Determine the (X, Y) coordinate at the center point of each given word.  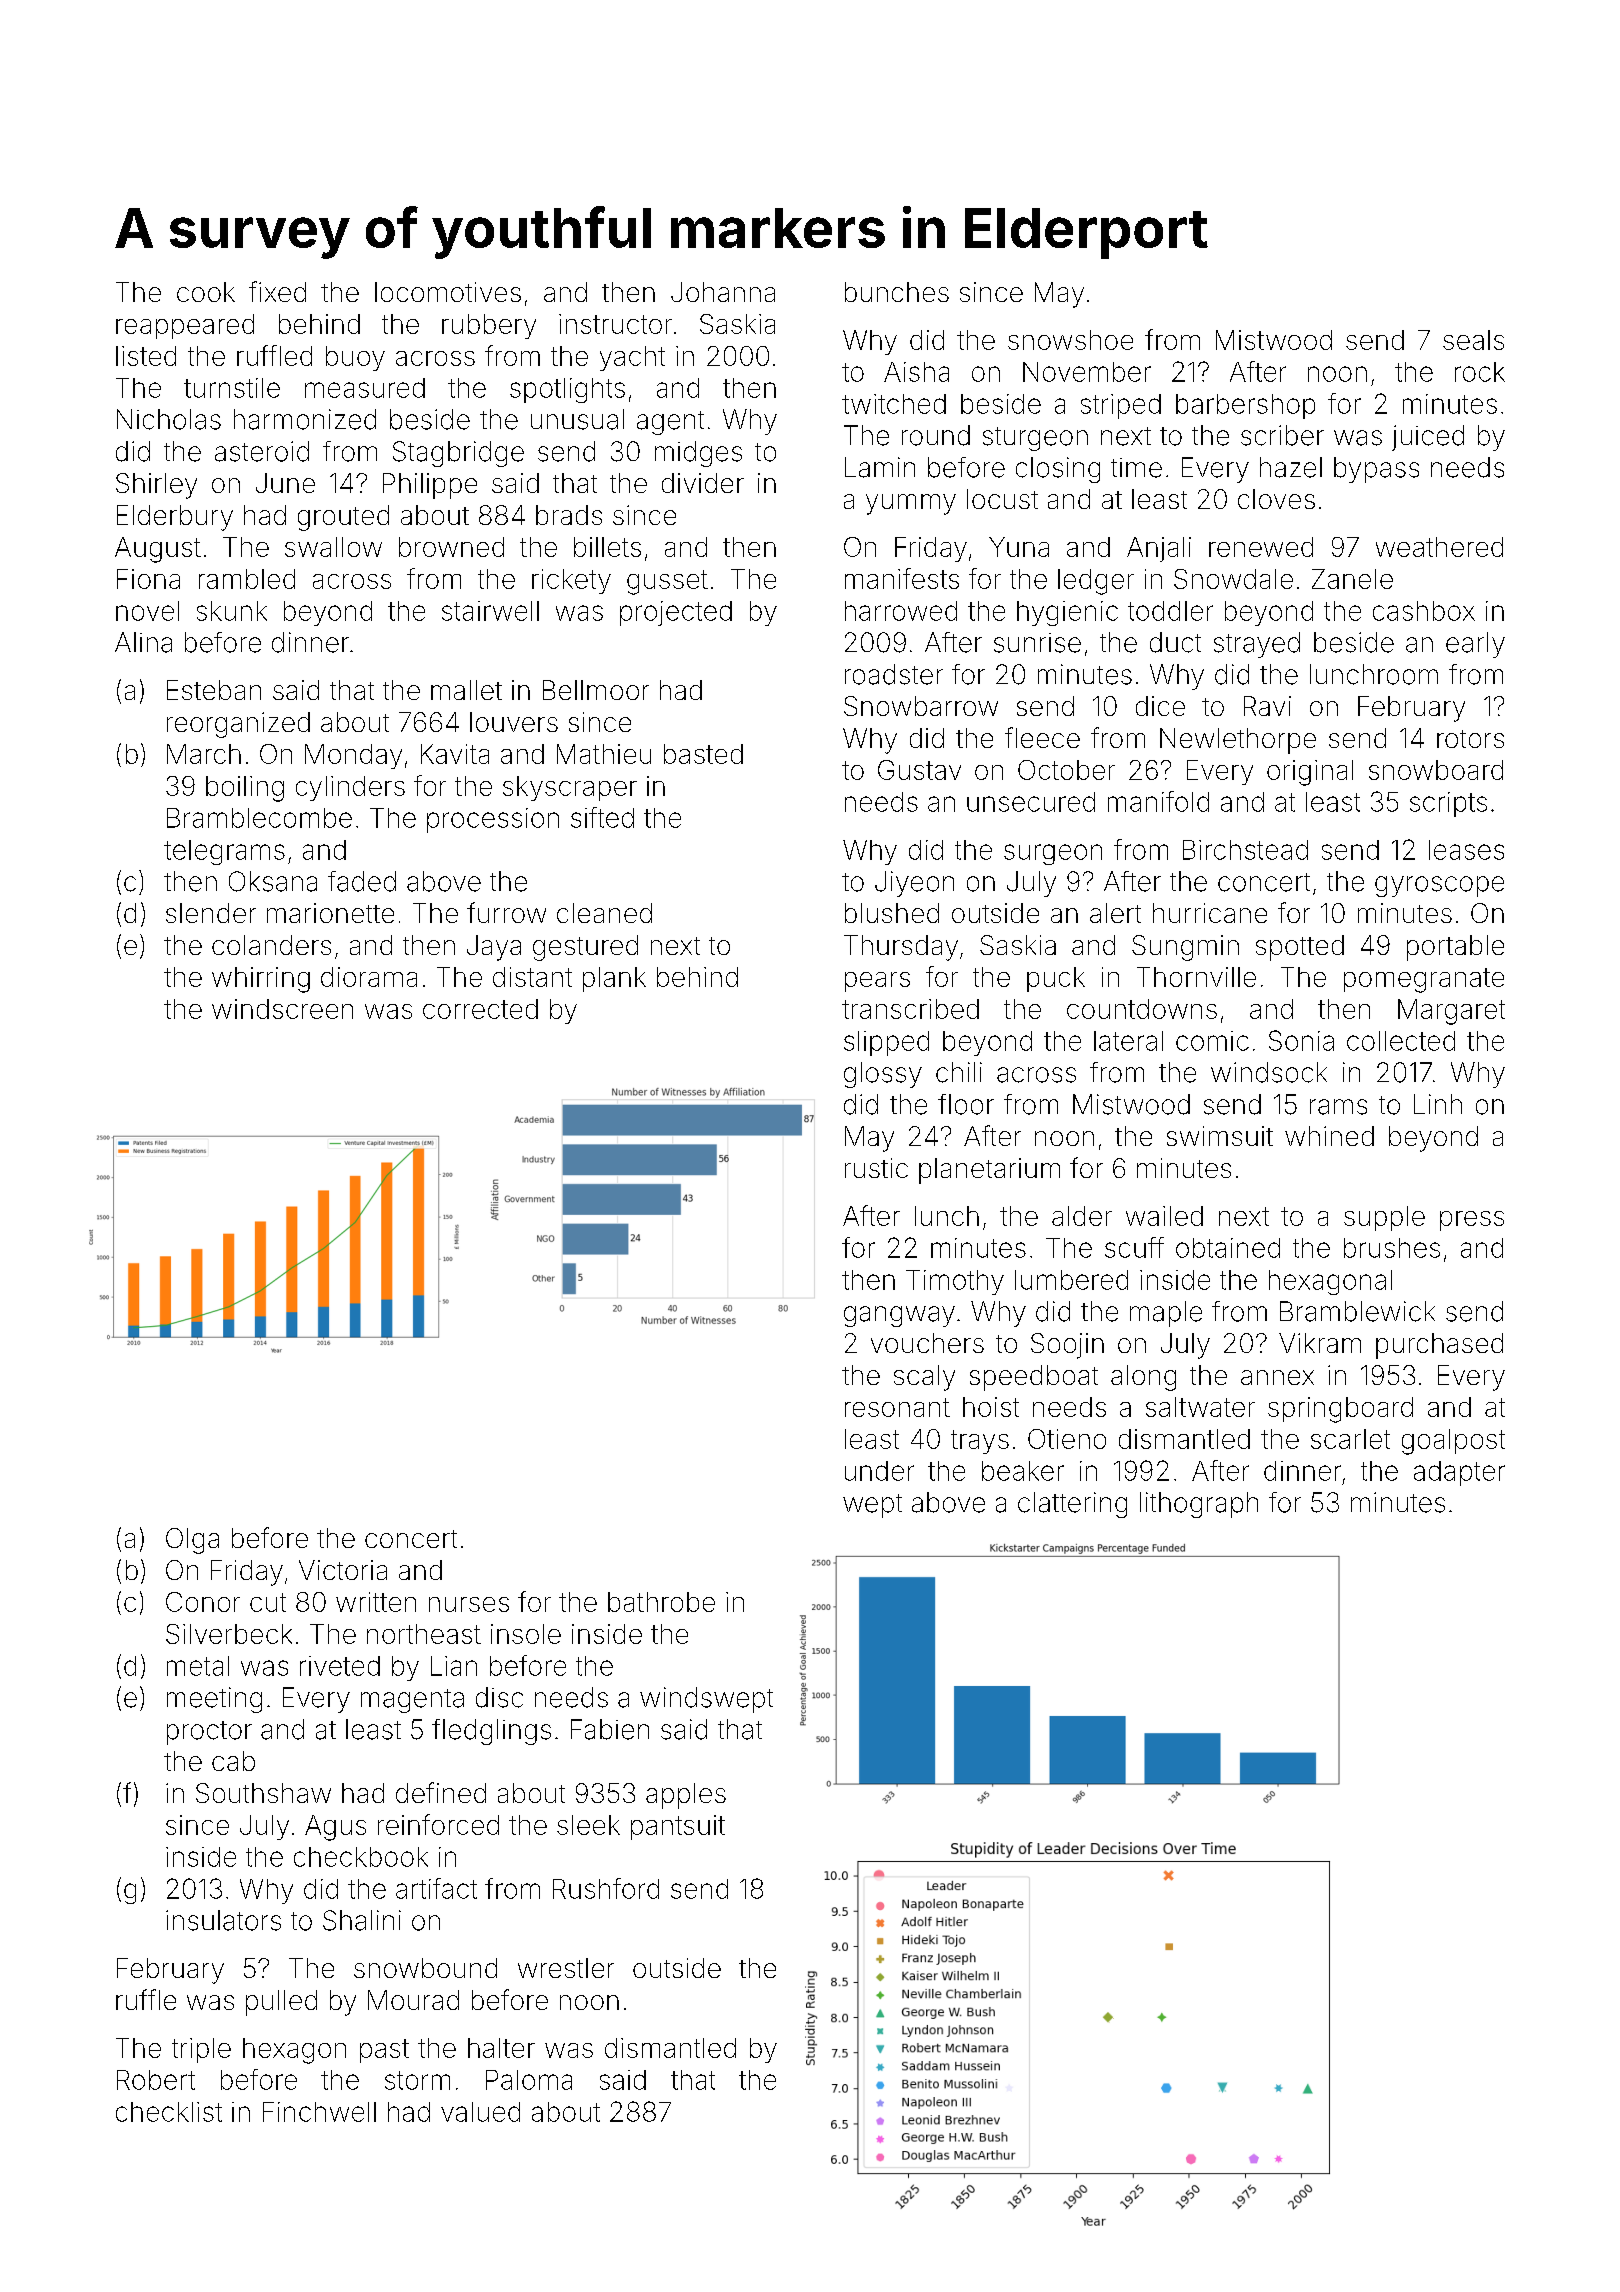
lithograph (1199, 1505)
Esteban (214, 690)
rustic (876, 1168)
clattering (1072, 1505)
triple (201, 2050)
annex (1277, 1377)
